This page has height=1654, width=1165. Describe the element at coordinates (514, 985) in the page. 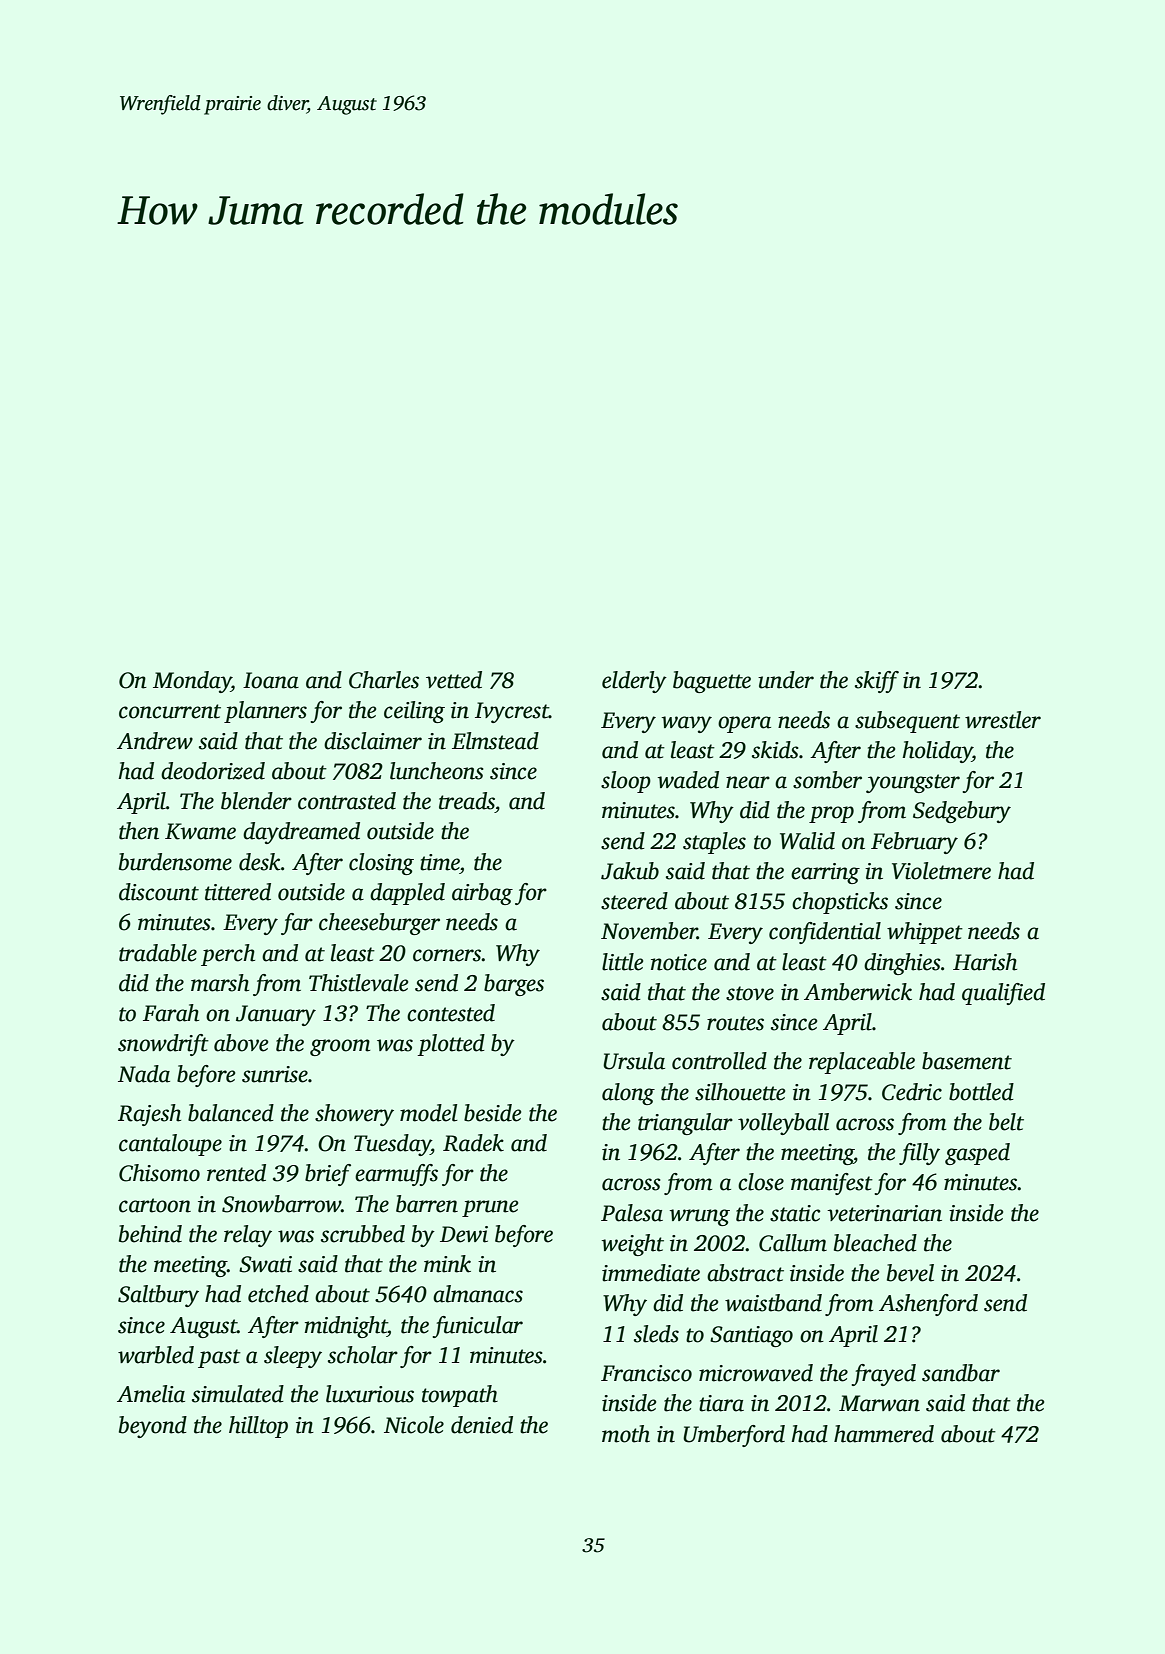

I see `barges` at that location.
